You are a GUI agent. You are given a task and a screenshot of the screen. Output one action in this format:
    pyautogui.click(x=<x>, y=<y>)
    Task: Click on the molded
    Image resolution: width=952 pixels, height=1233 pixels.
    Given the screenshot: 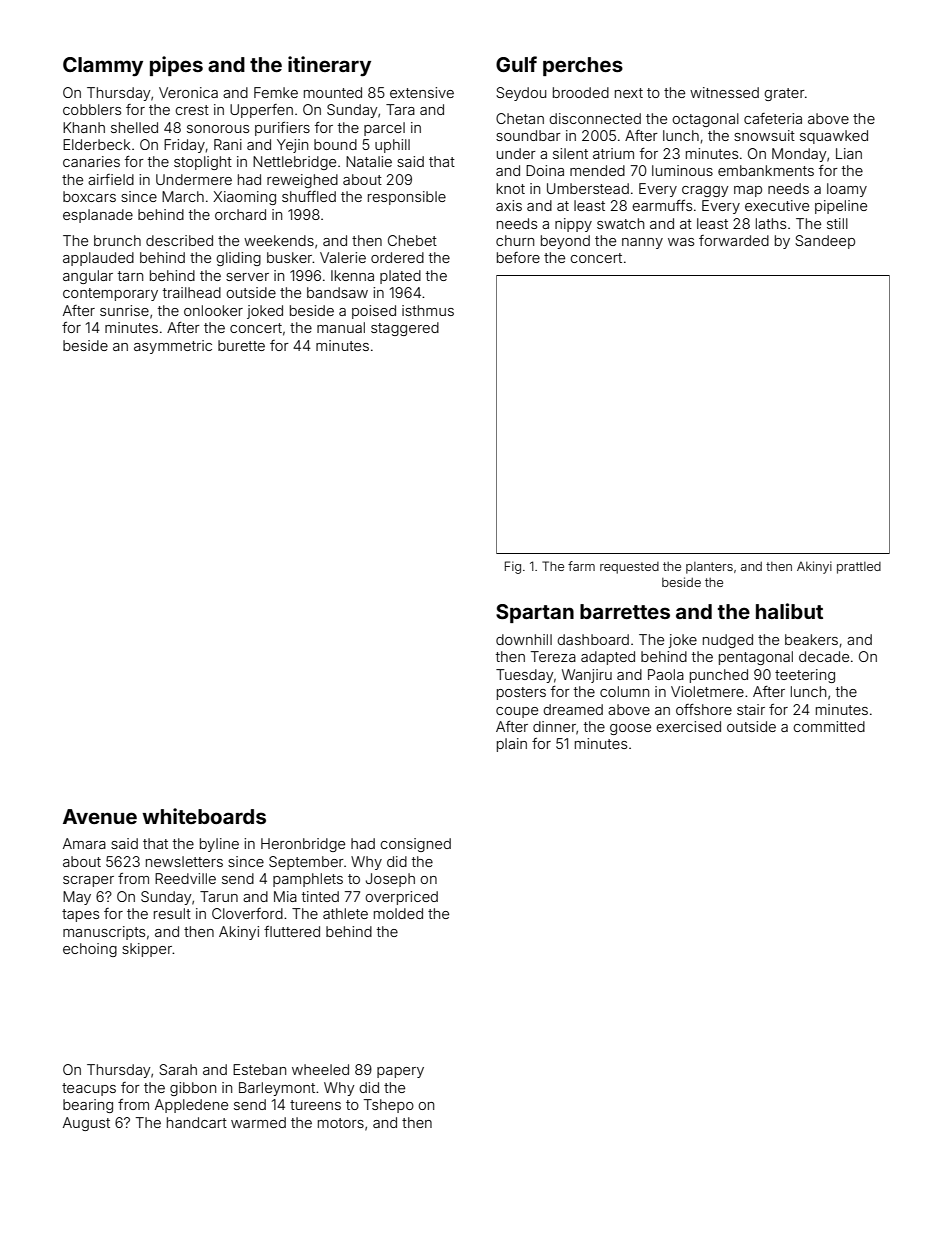 What is the action you would take?
    pyautogui.click(x=398, y=913)
